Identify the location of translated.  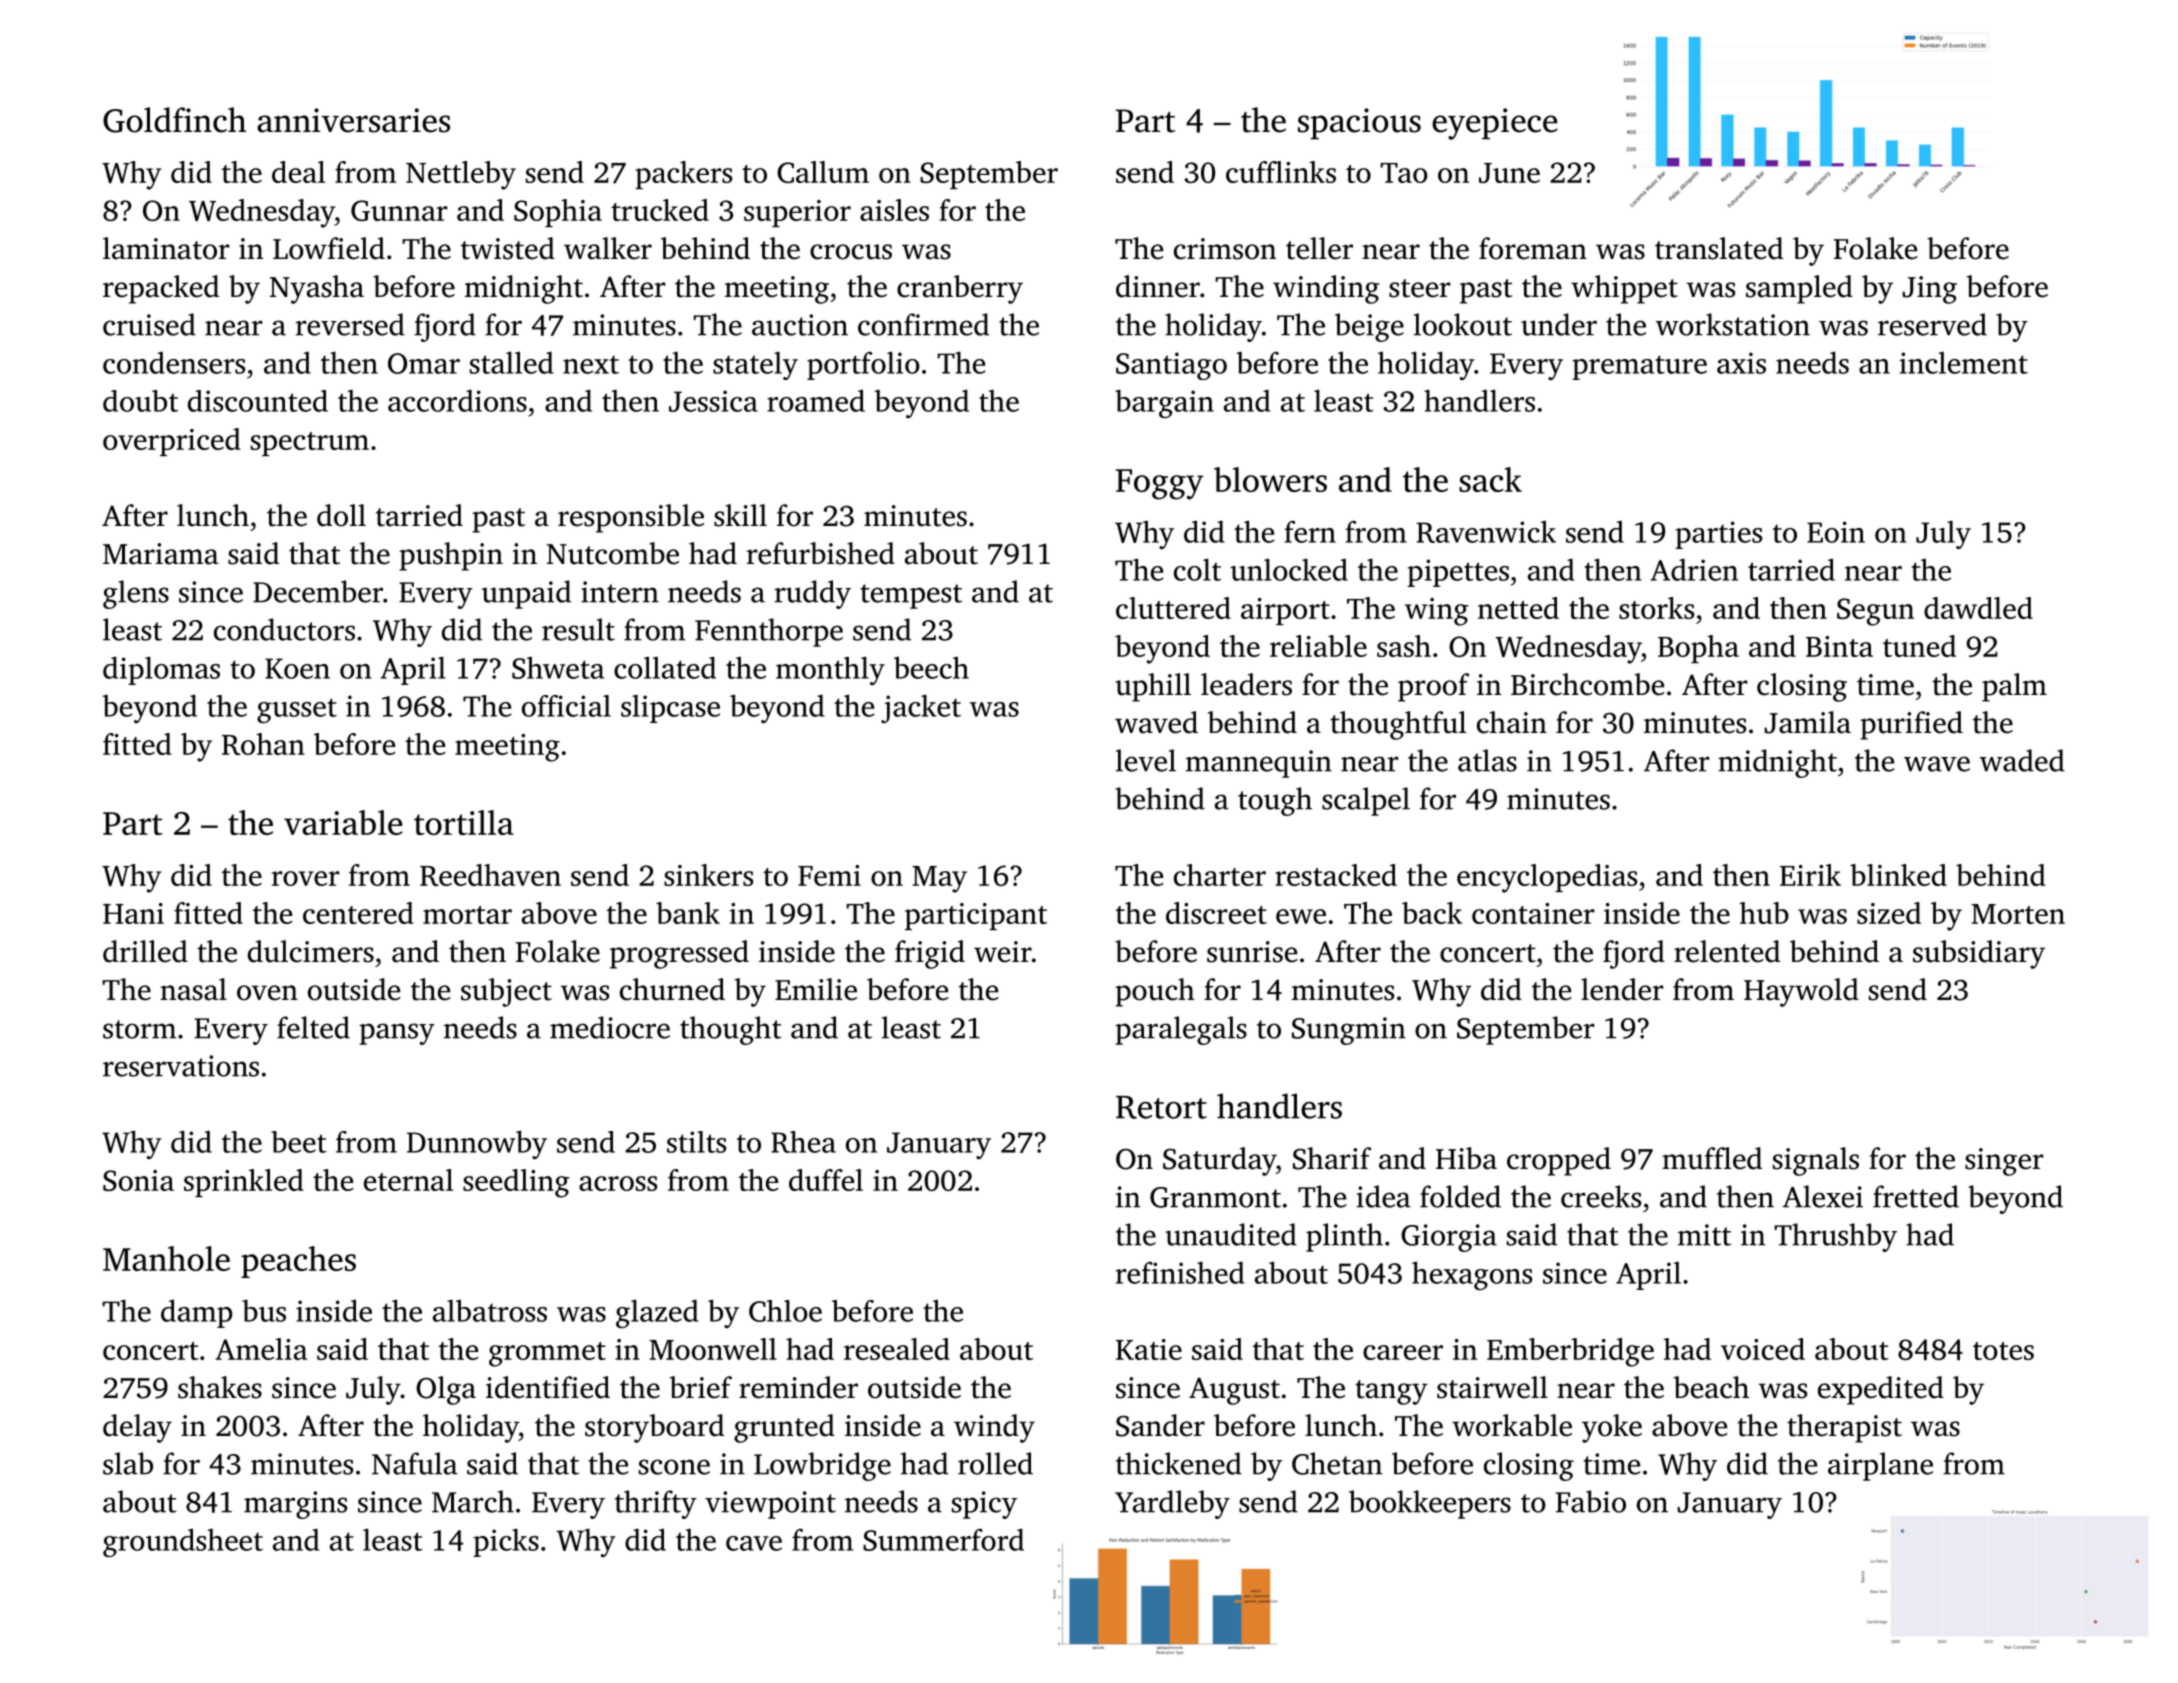
(1719, 248).
